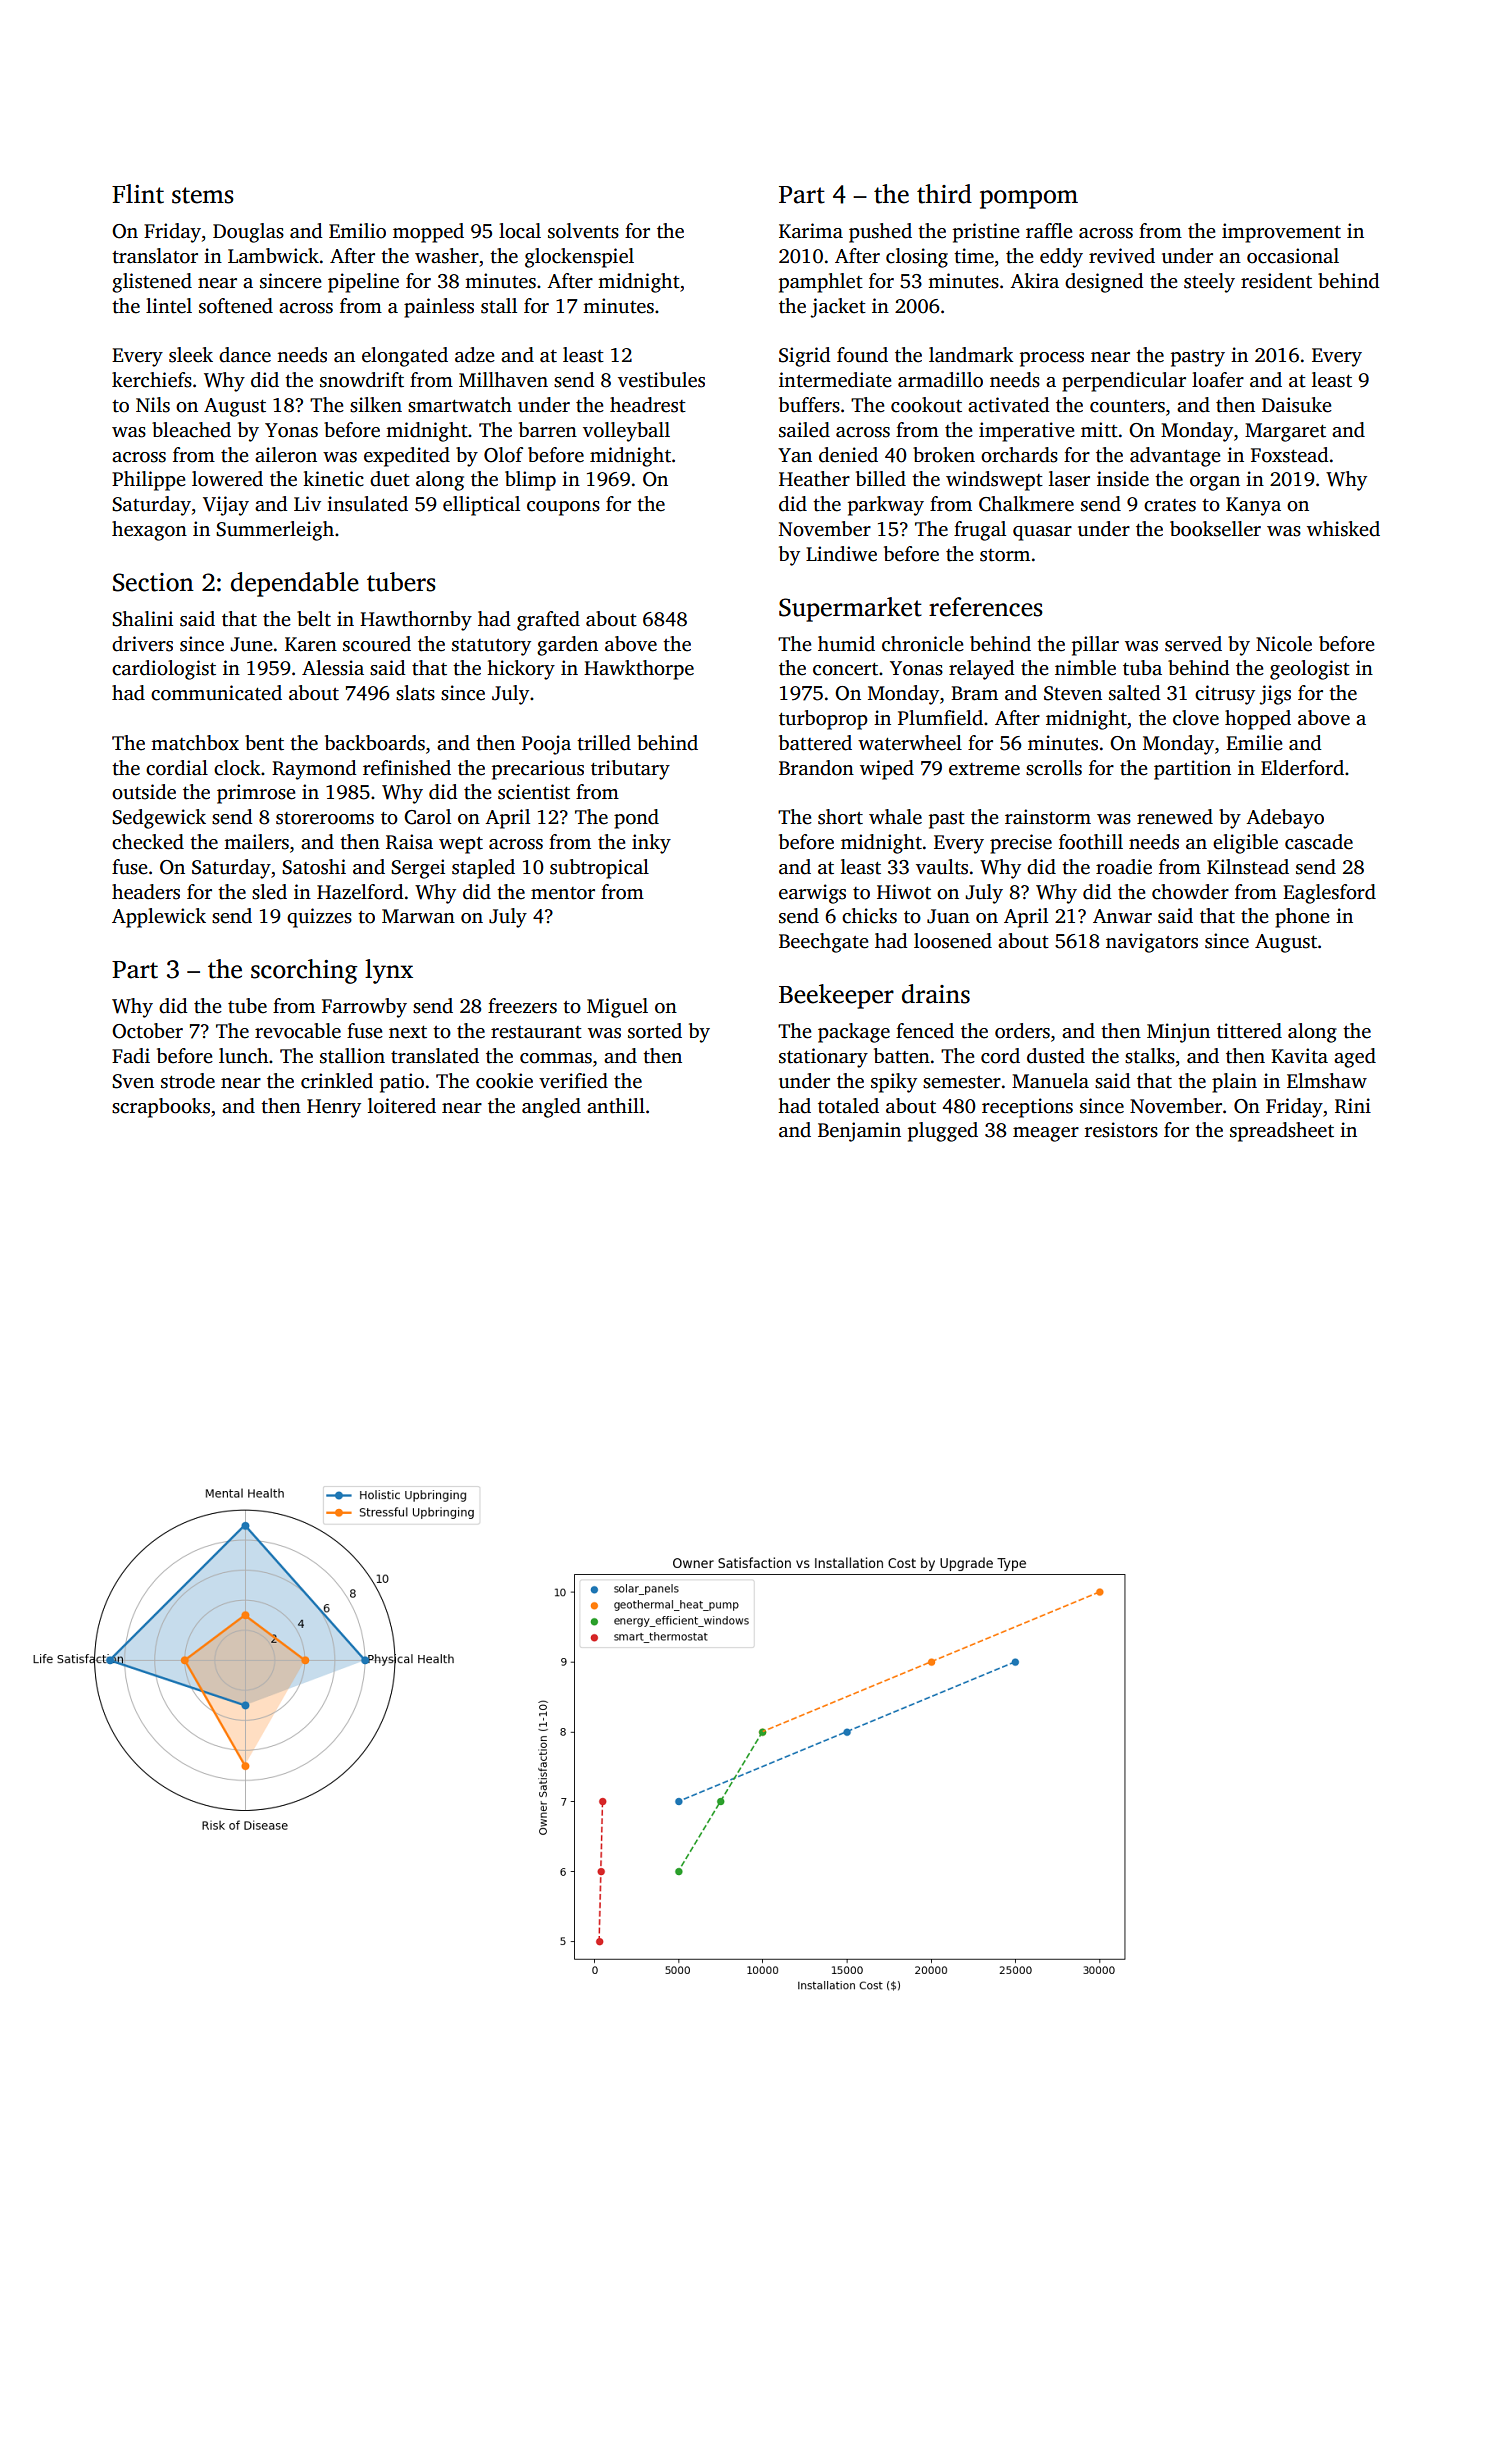  I want to click on battered, so click(815, 743).
